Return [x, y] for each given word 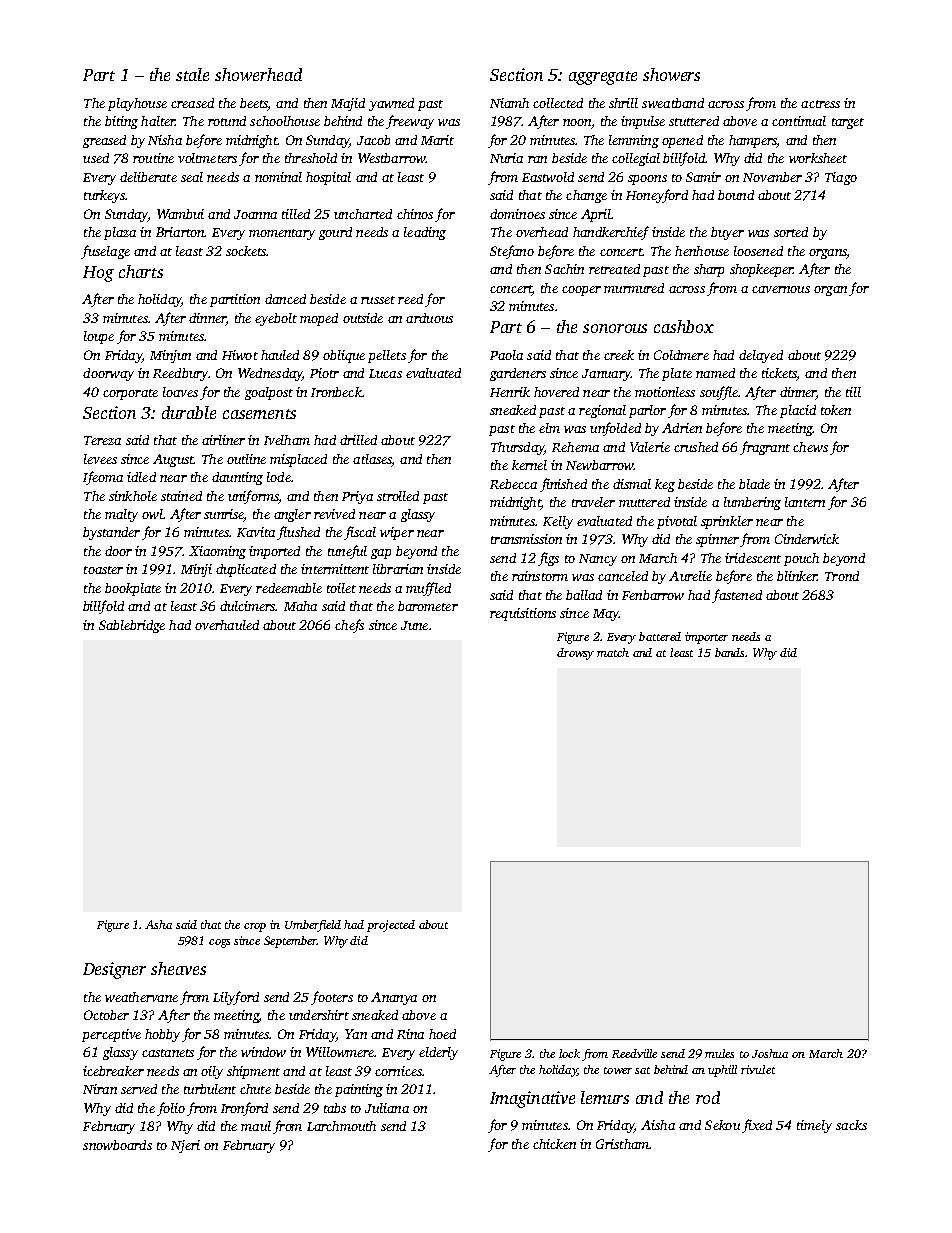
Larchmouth [341, 1126]
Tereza [102, 440]
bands [729, 652]
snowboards [117, 1145]
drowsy [575, 654]
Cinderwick [807, 539]
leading [425, 233]
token [836, 410]
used [96, 158]
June [414, 625]
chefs [349, 626]
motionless [665, 392]
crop [255, 927]
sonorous [615, 328]
